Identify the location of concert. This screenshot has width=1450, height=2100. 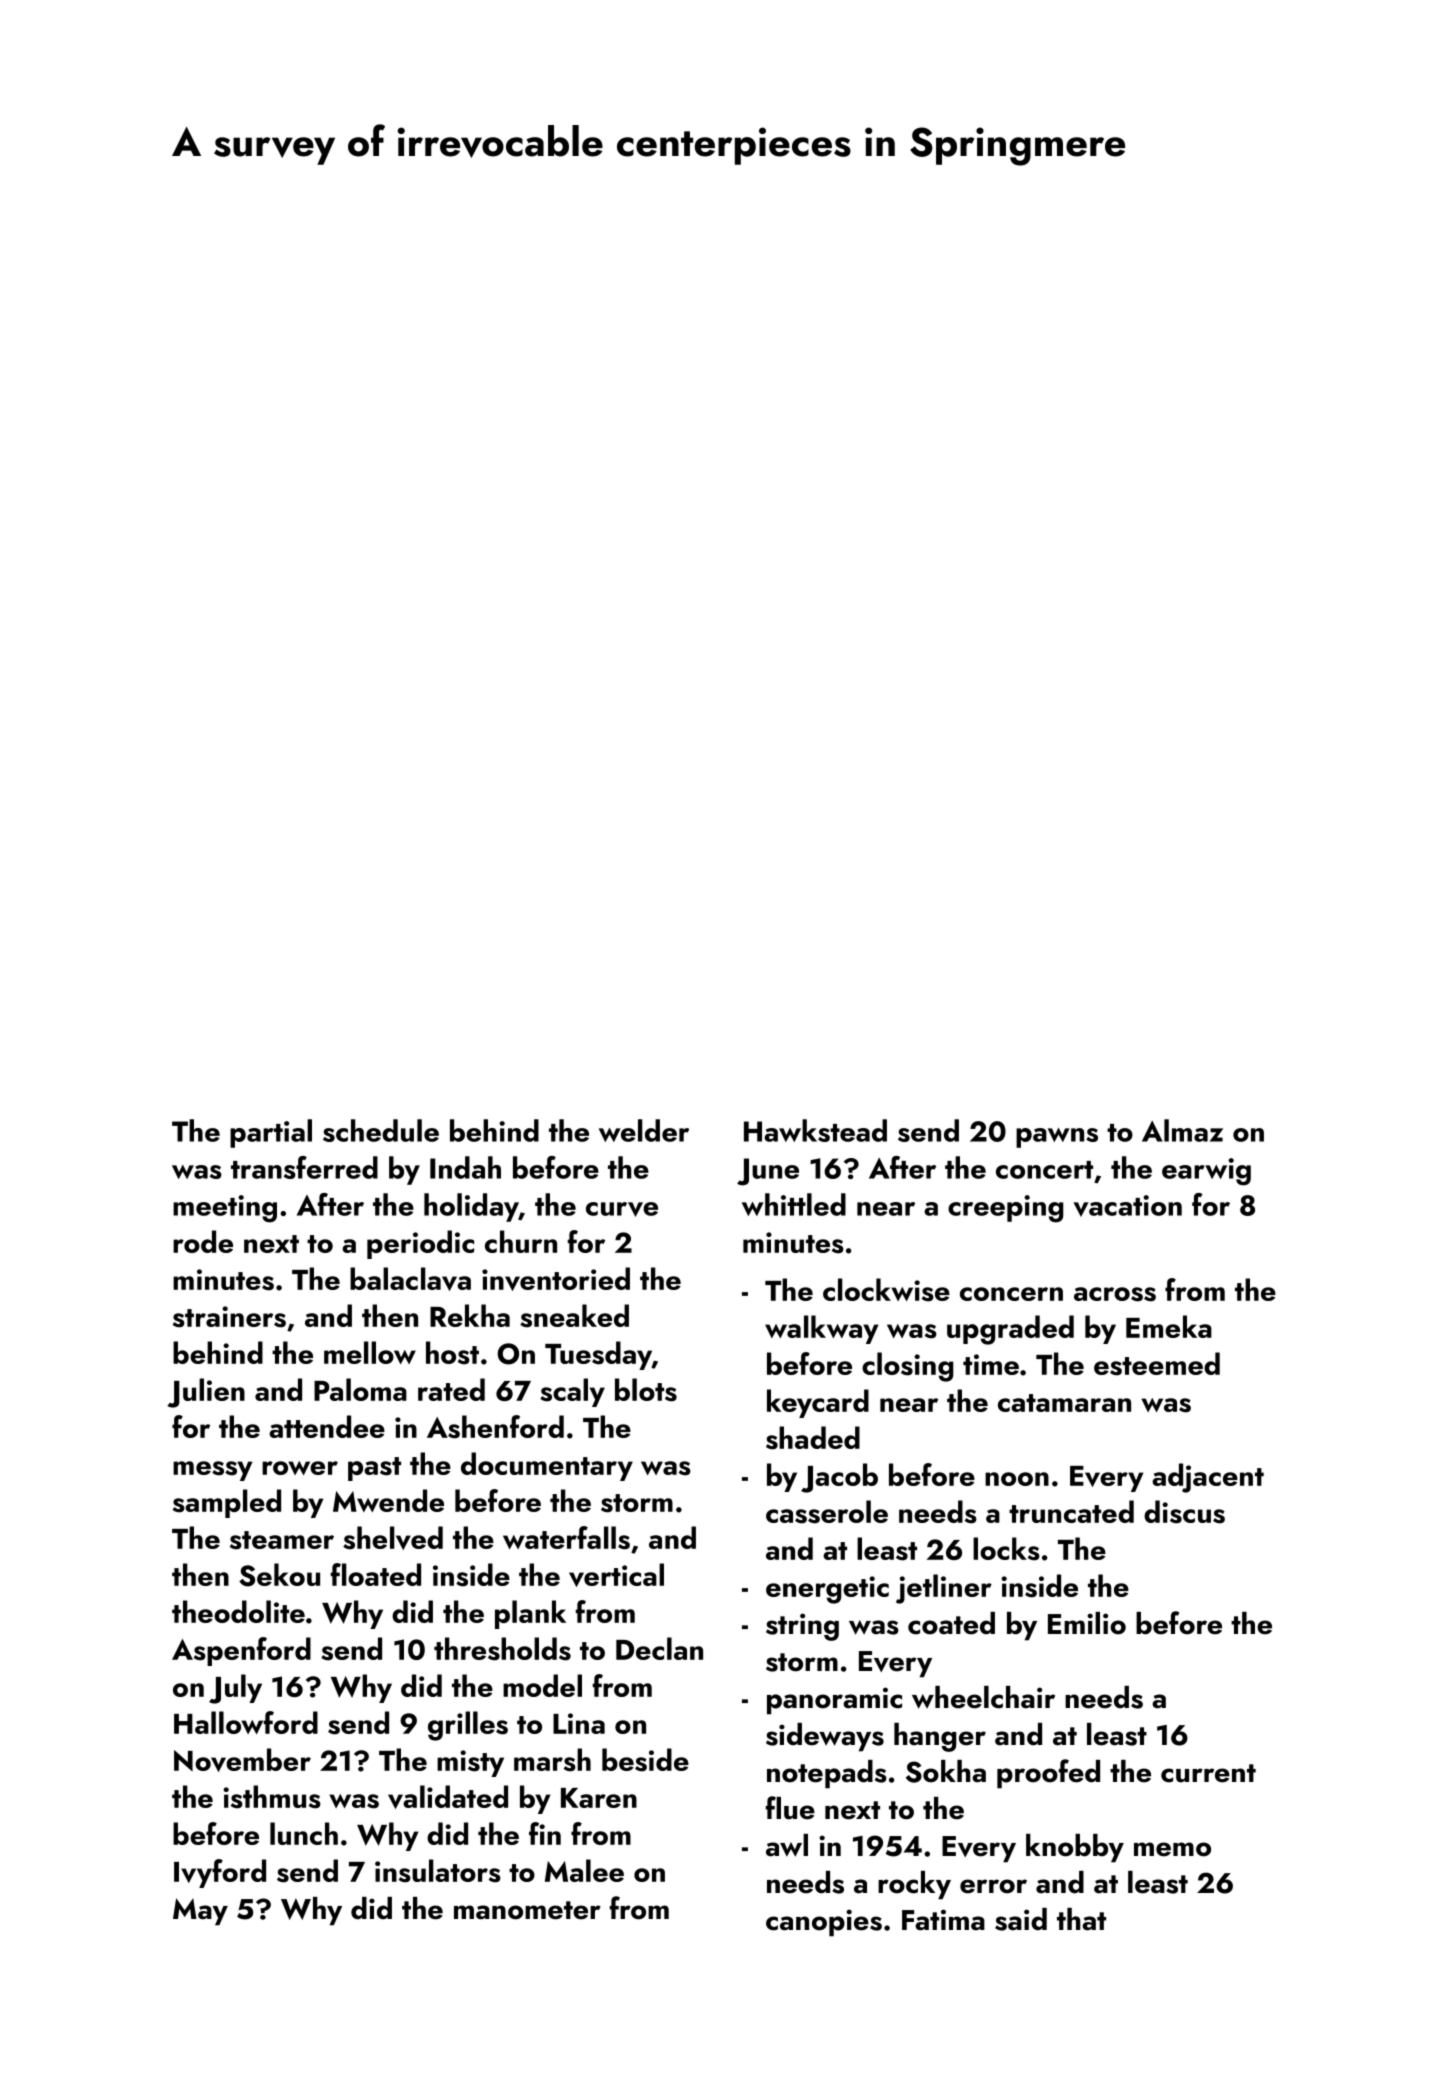
(1044, 1170).
